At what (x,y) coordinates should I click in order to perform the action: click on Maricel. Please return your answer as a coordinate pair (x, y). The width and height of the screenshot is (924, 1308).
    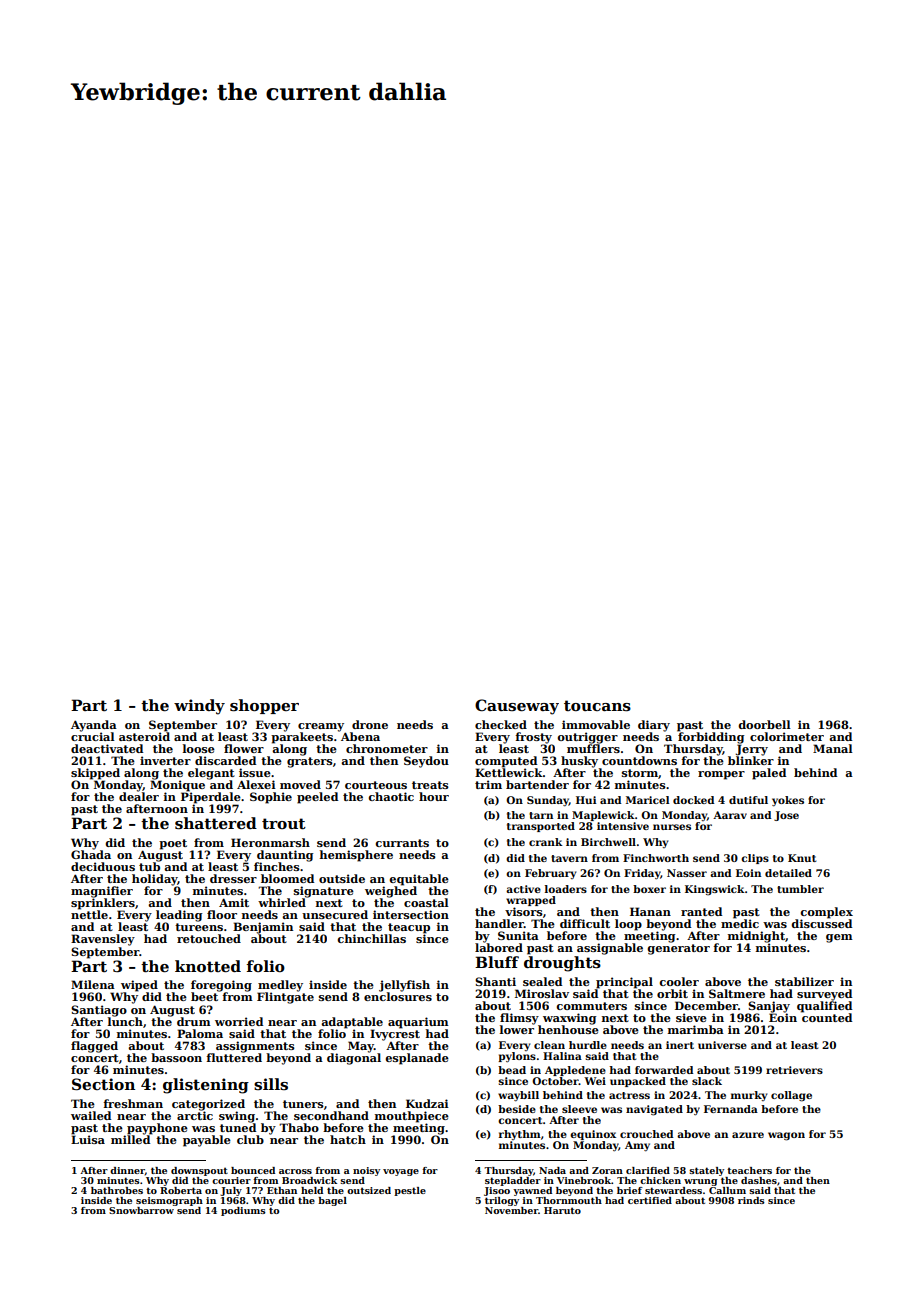
    Looking at the image, I should click on (648, 800).
